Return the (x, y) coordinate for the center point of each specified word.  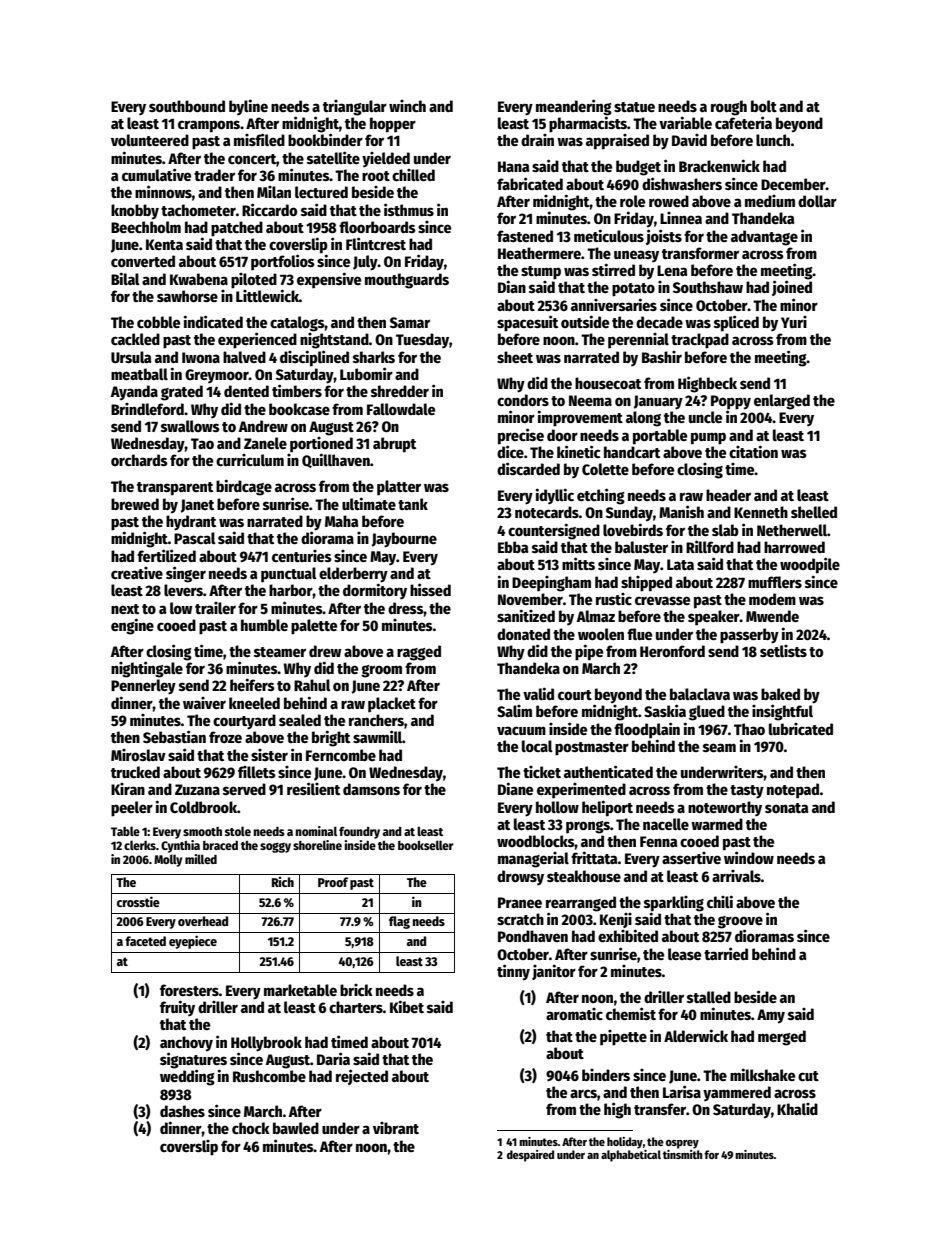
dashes (182, 1111)
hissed (430, 589)
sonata (787, 808)
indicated (213, 321)
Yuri (794, 322)
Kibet (407, 1006)
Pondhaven (533, 936)
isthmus (409, 209)
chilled (413, 175)
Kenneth (761, 512)
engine (132, 626)
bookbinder (325, 139)
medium (770, 201)
